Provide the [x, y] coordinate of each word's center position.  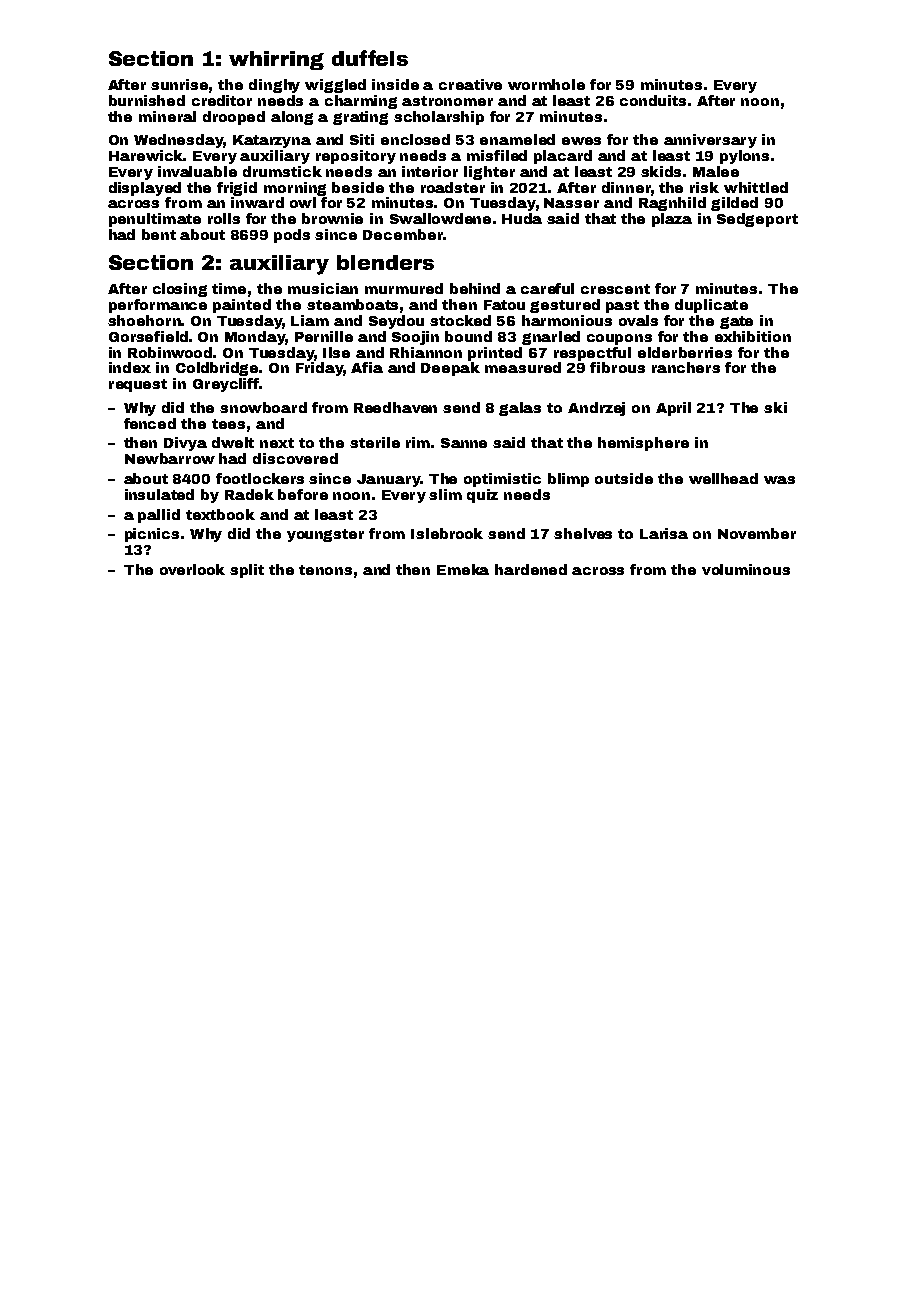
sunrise [180, 86]
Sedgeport [757, 220]
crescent [615, 289]
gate [736, 322]
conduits [653, 100]
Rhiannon [426, 352]
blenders [385, 262]
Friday [319, 369]
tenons [325, 570]
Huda [522, 218]
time [229, 288]
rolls [224, 218]
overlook [192, 569]
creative [470, 84]
